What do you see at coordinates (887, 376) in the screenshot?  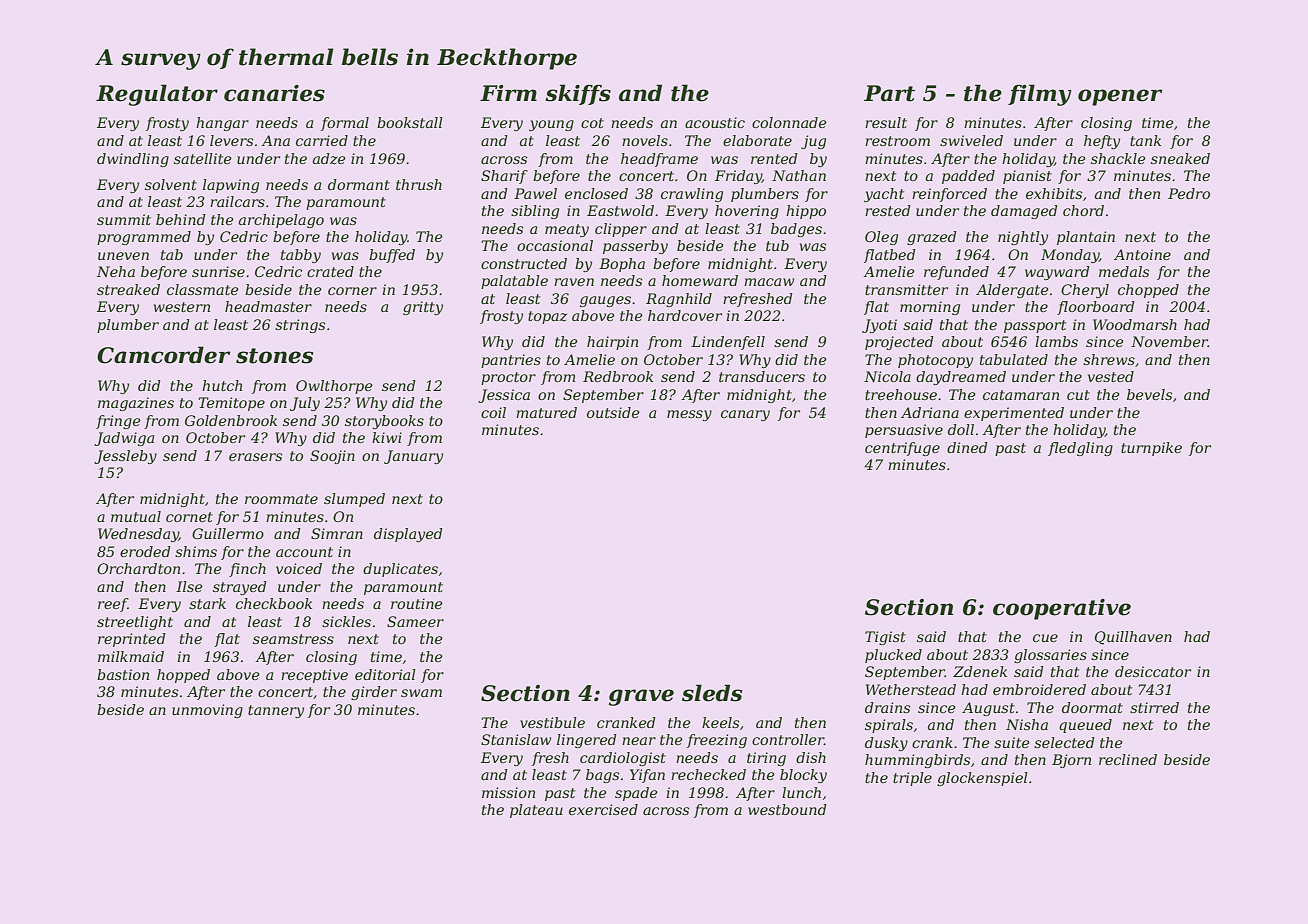 I see `Nicola` at bounding box center [887, 376].
